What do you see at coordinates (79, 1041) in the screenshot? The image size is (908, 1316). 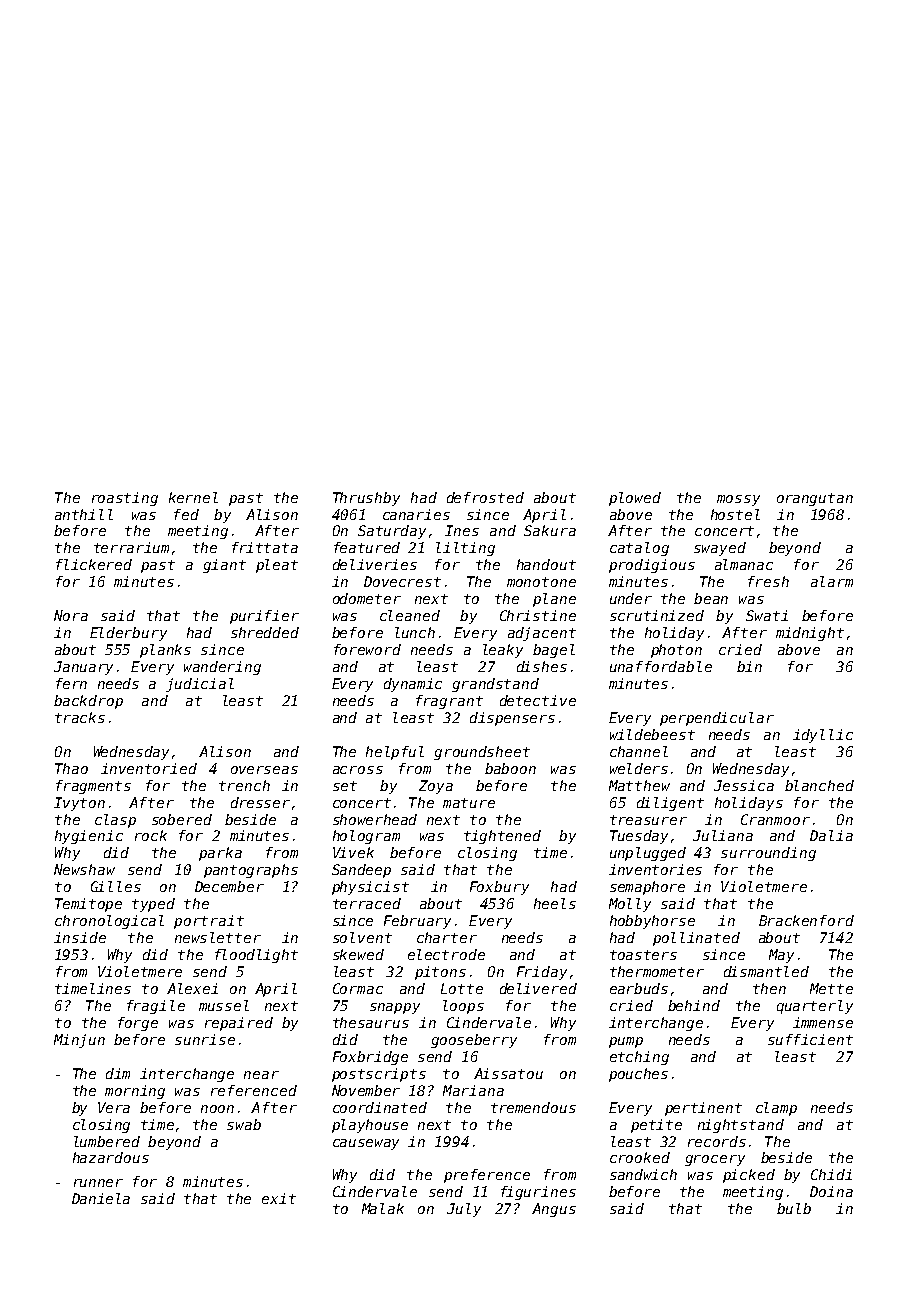 I see `Minjun` at bounding box center [79, 1041].
